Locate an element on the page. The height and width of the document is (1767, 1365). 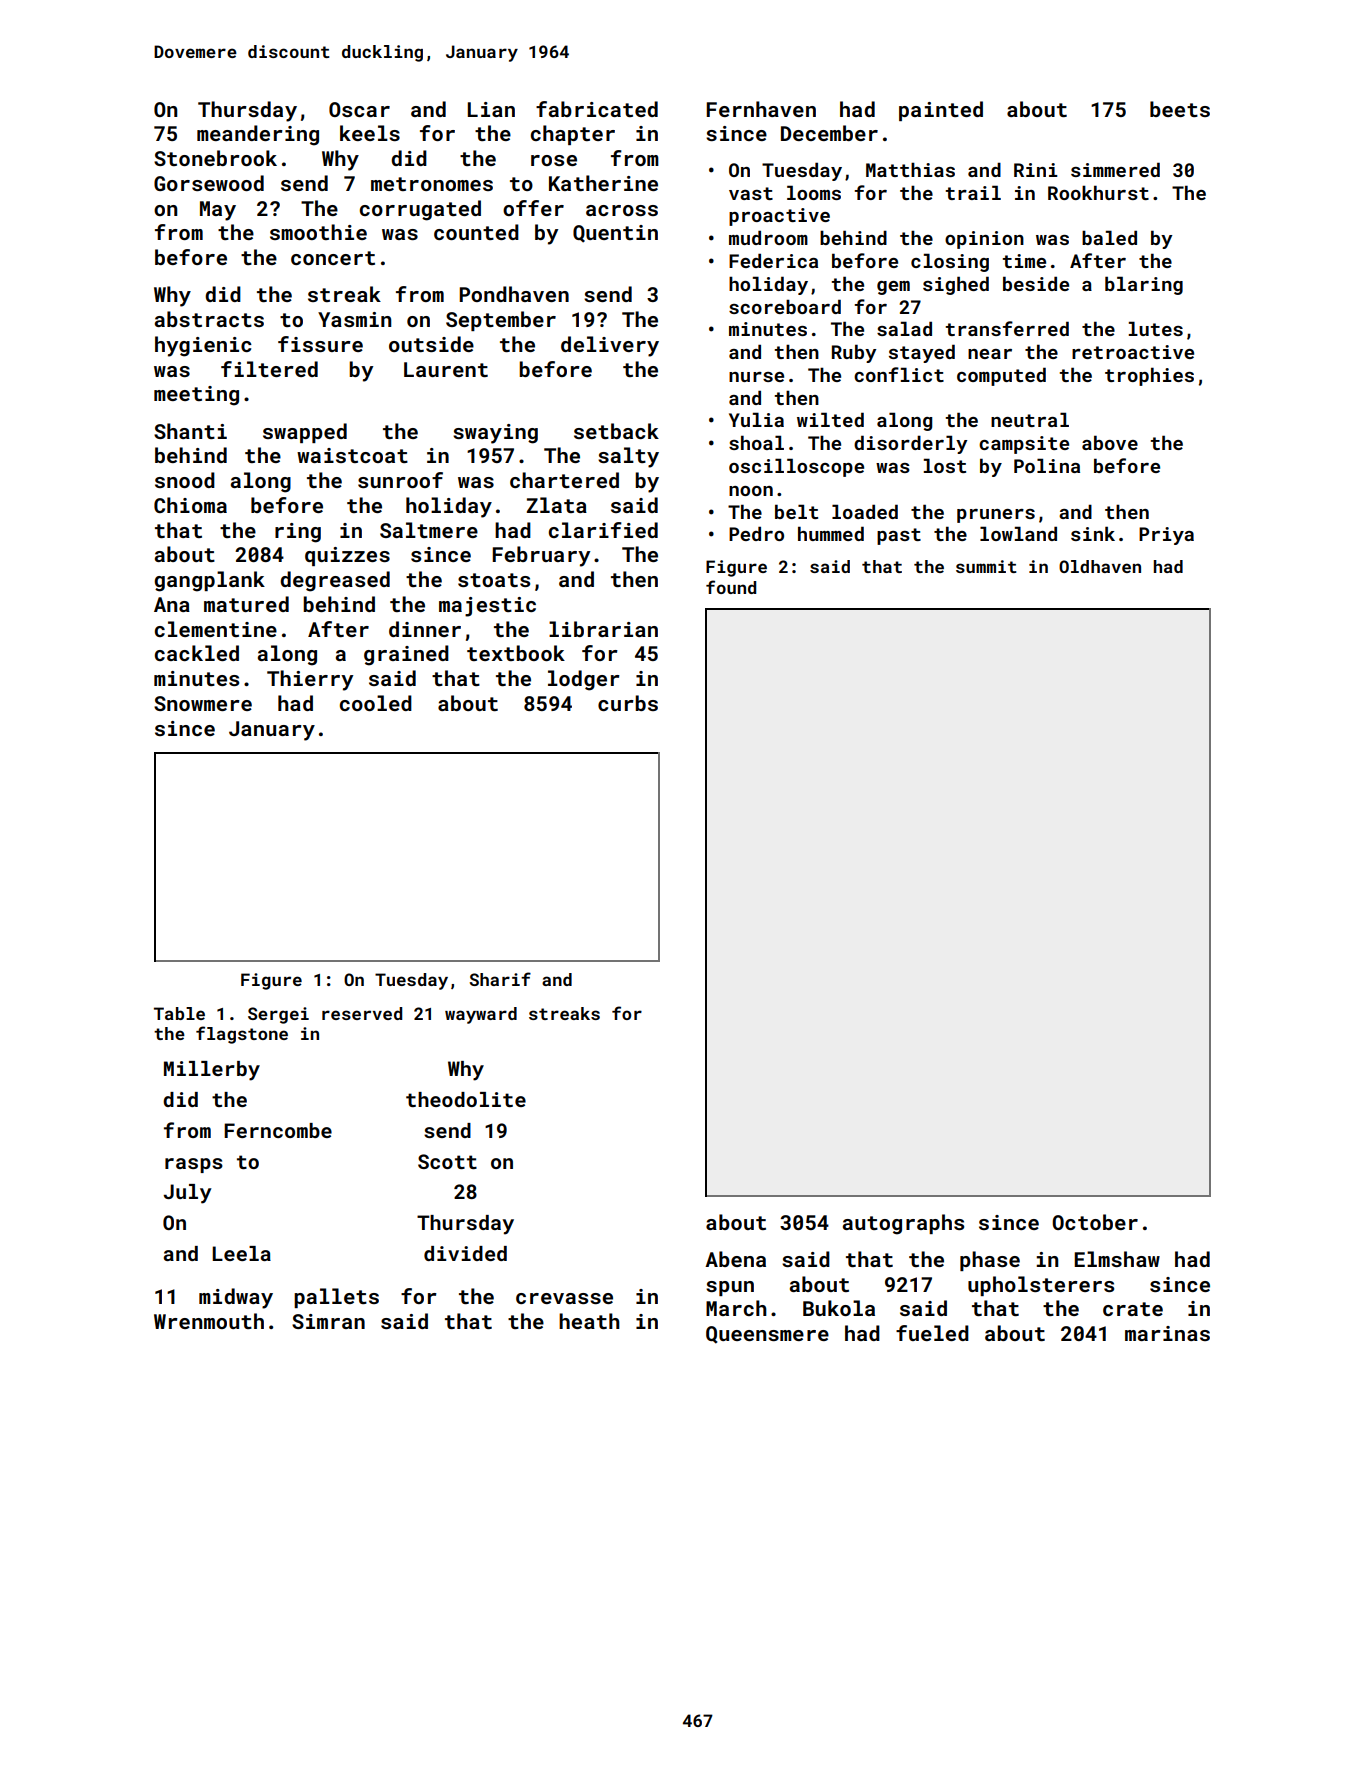
delivery is located at coordinates (610, 346).
